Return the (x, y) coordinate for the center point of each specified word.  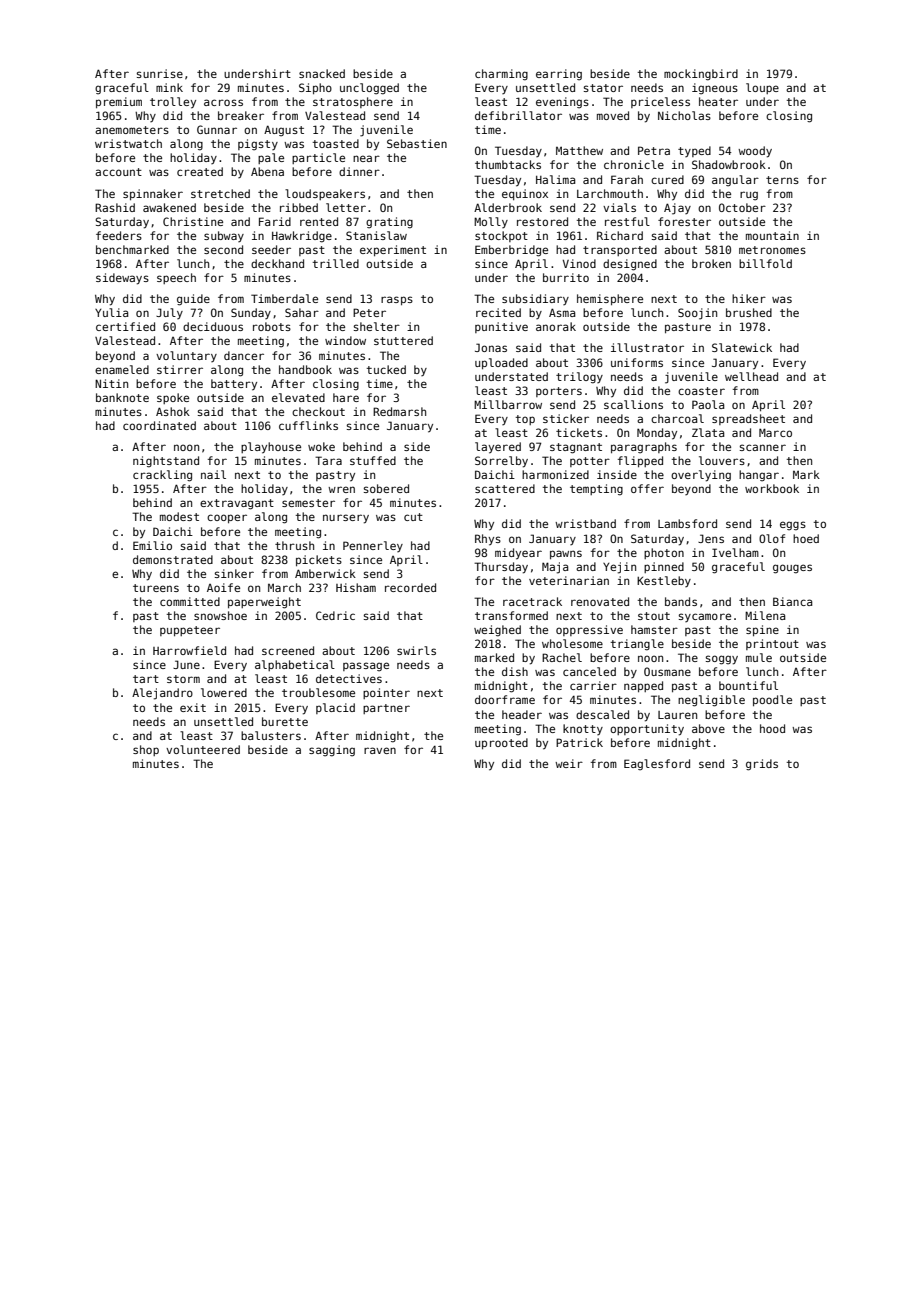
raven (380, 750)
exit (193, 707)
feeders (119, 235)
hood (772, 728)
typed (694, 151)
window (345, 340)
